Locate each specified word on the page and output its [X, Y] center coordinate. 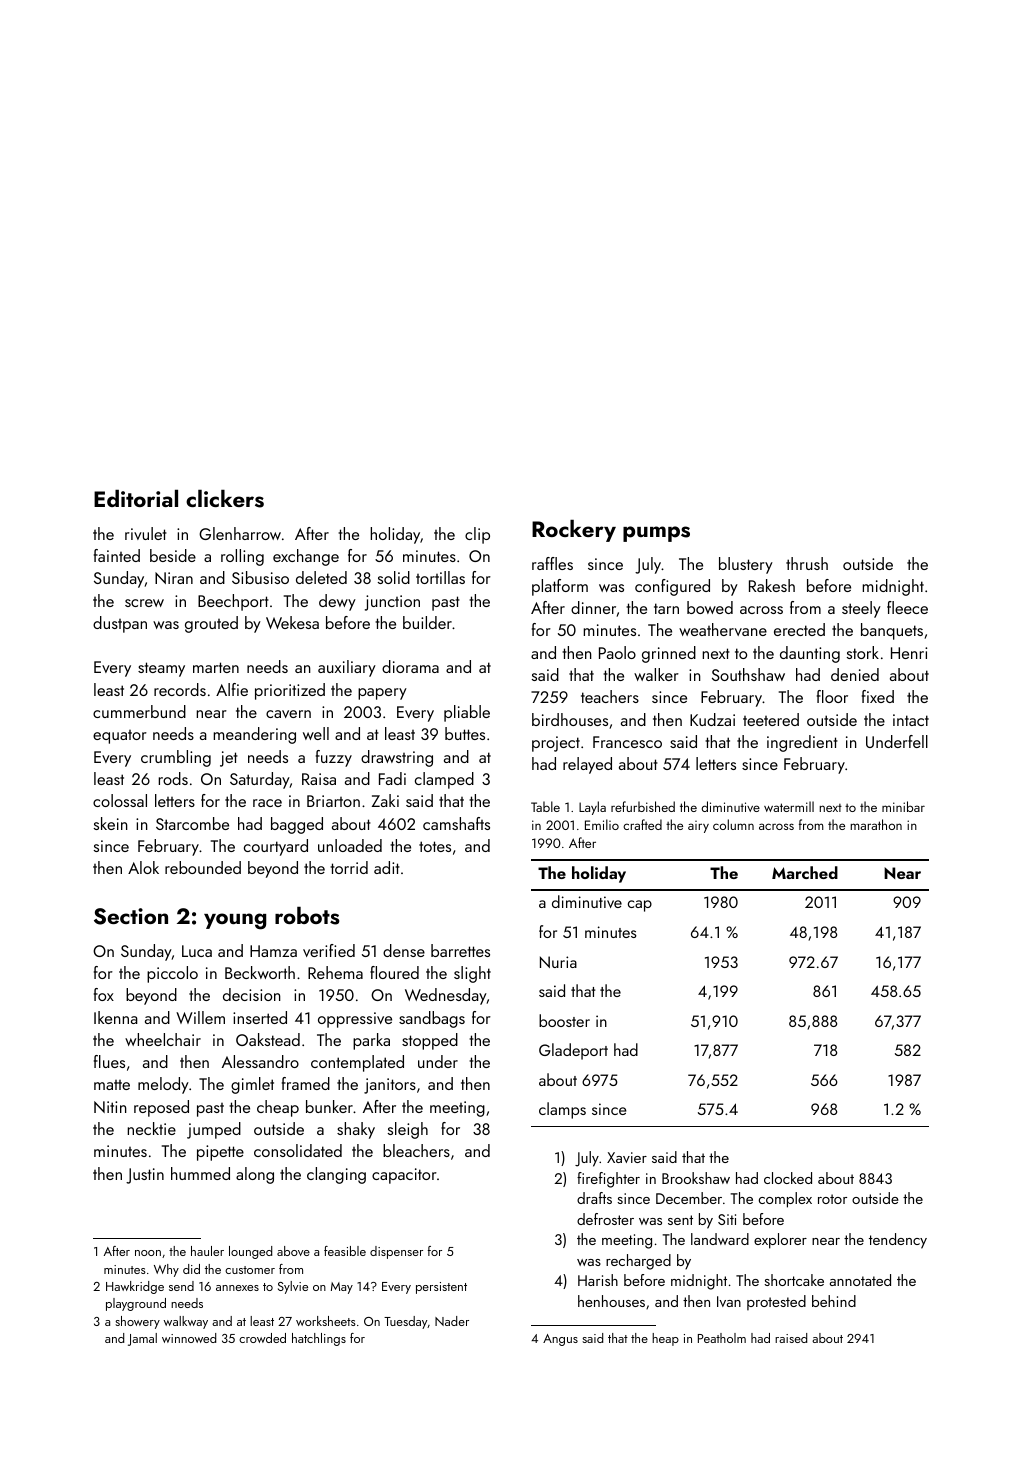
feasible [345, 1251]
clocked [788, 1178]
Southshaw [748, 674]
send [181, 1286]
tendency [898, 1241]
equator [120, 737]
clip [477, 535]
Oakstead [268, 1039]
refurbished [643, 806]
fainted [117, 555]
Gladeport [573, 1051]
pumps [656, 534]
